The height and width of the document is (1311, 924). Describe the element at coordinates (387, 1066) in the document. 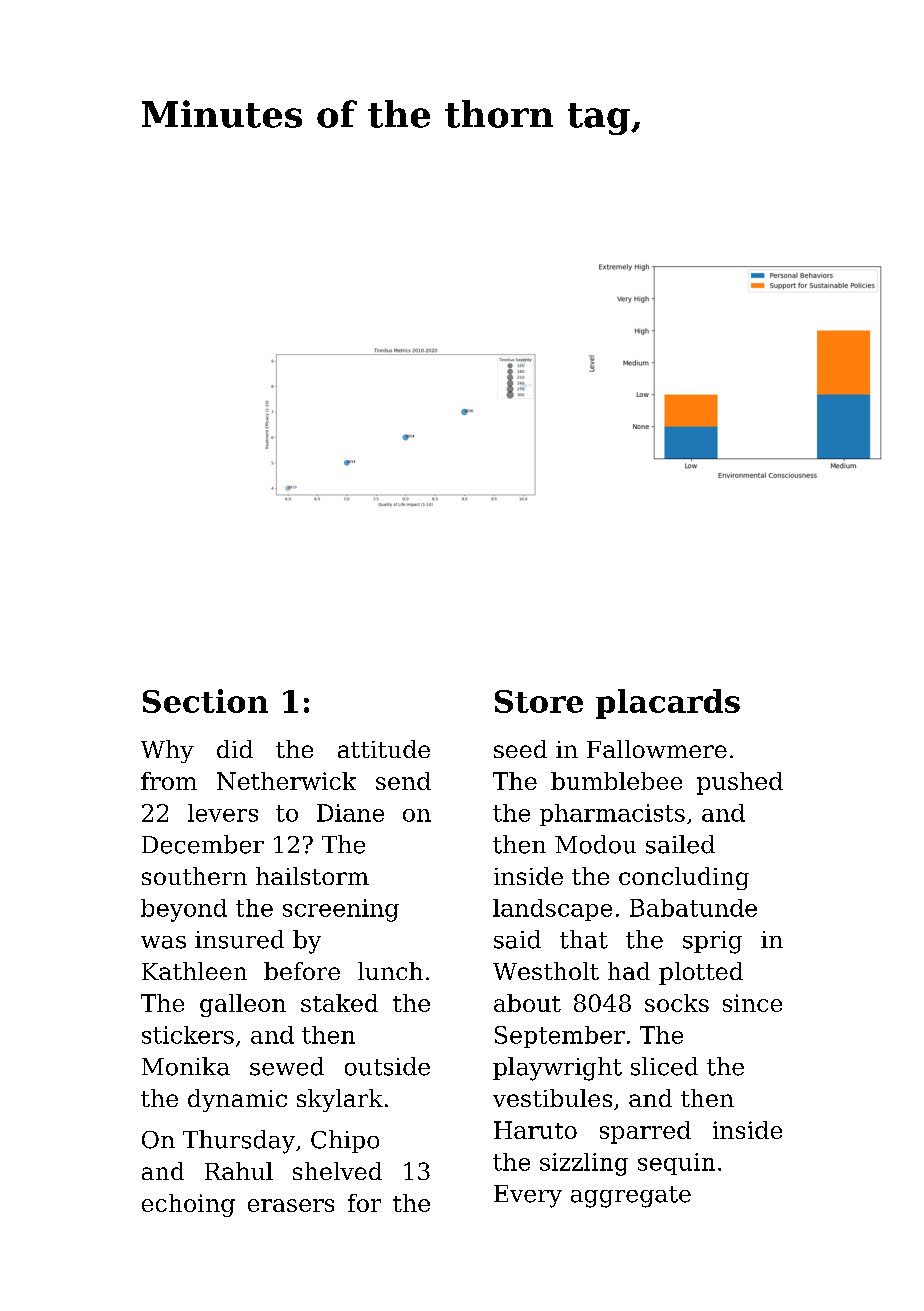

I see `outside` at that location.
